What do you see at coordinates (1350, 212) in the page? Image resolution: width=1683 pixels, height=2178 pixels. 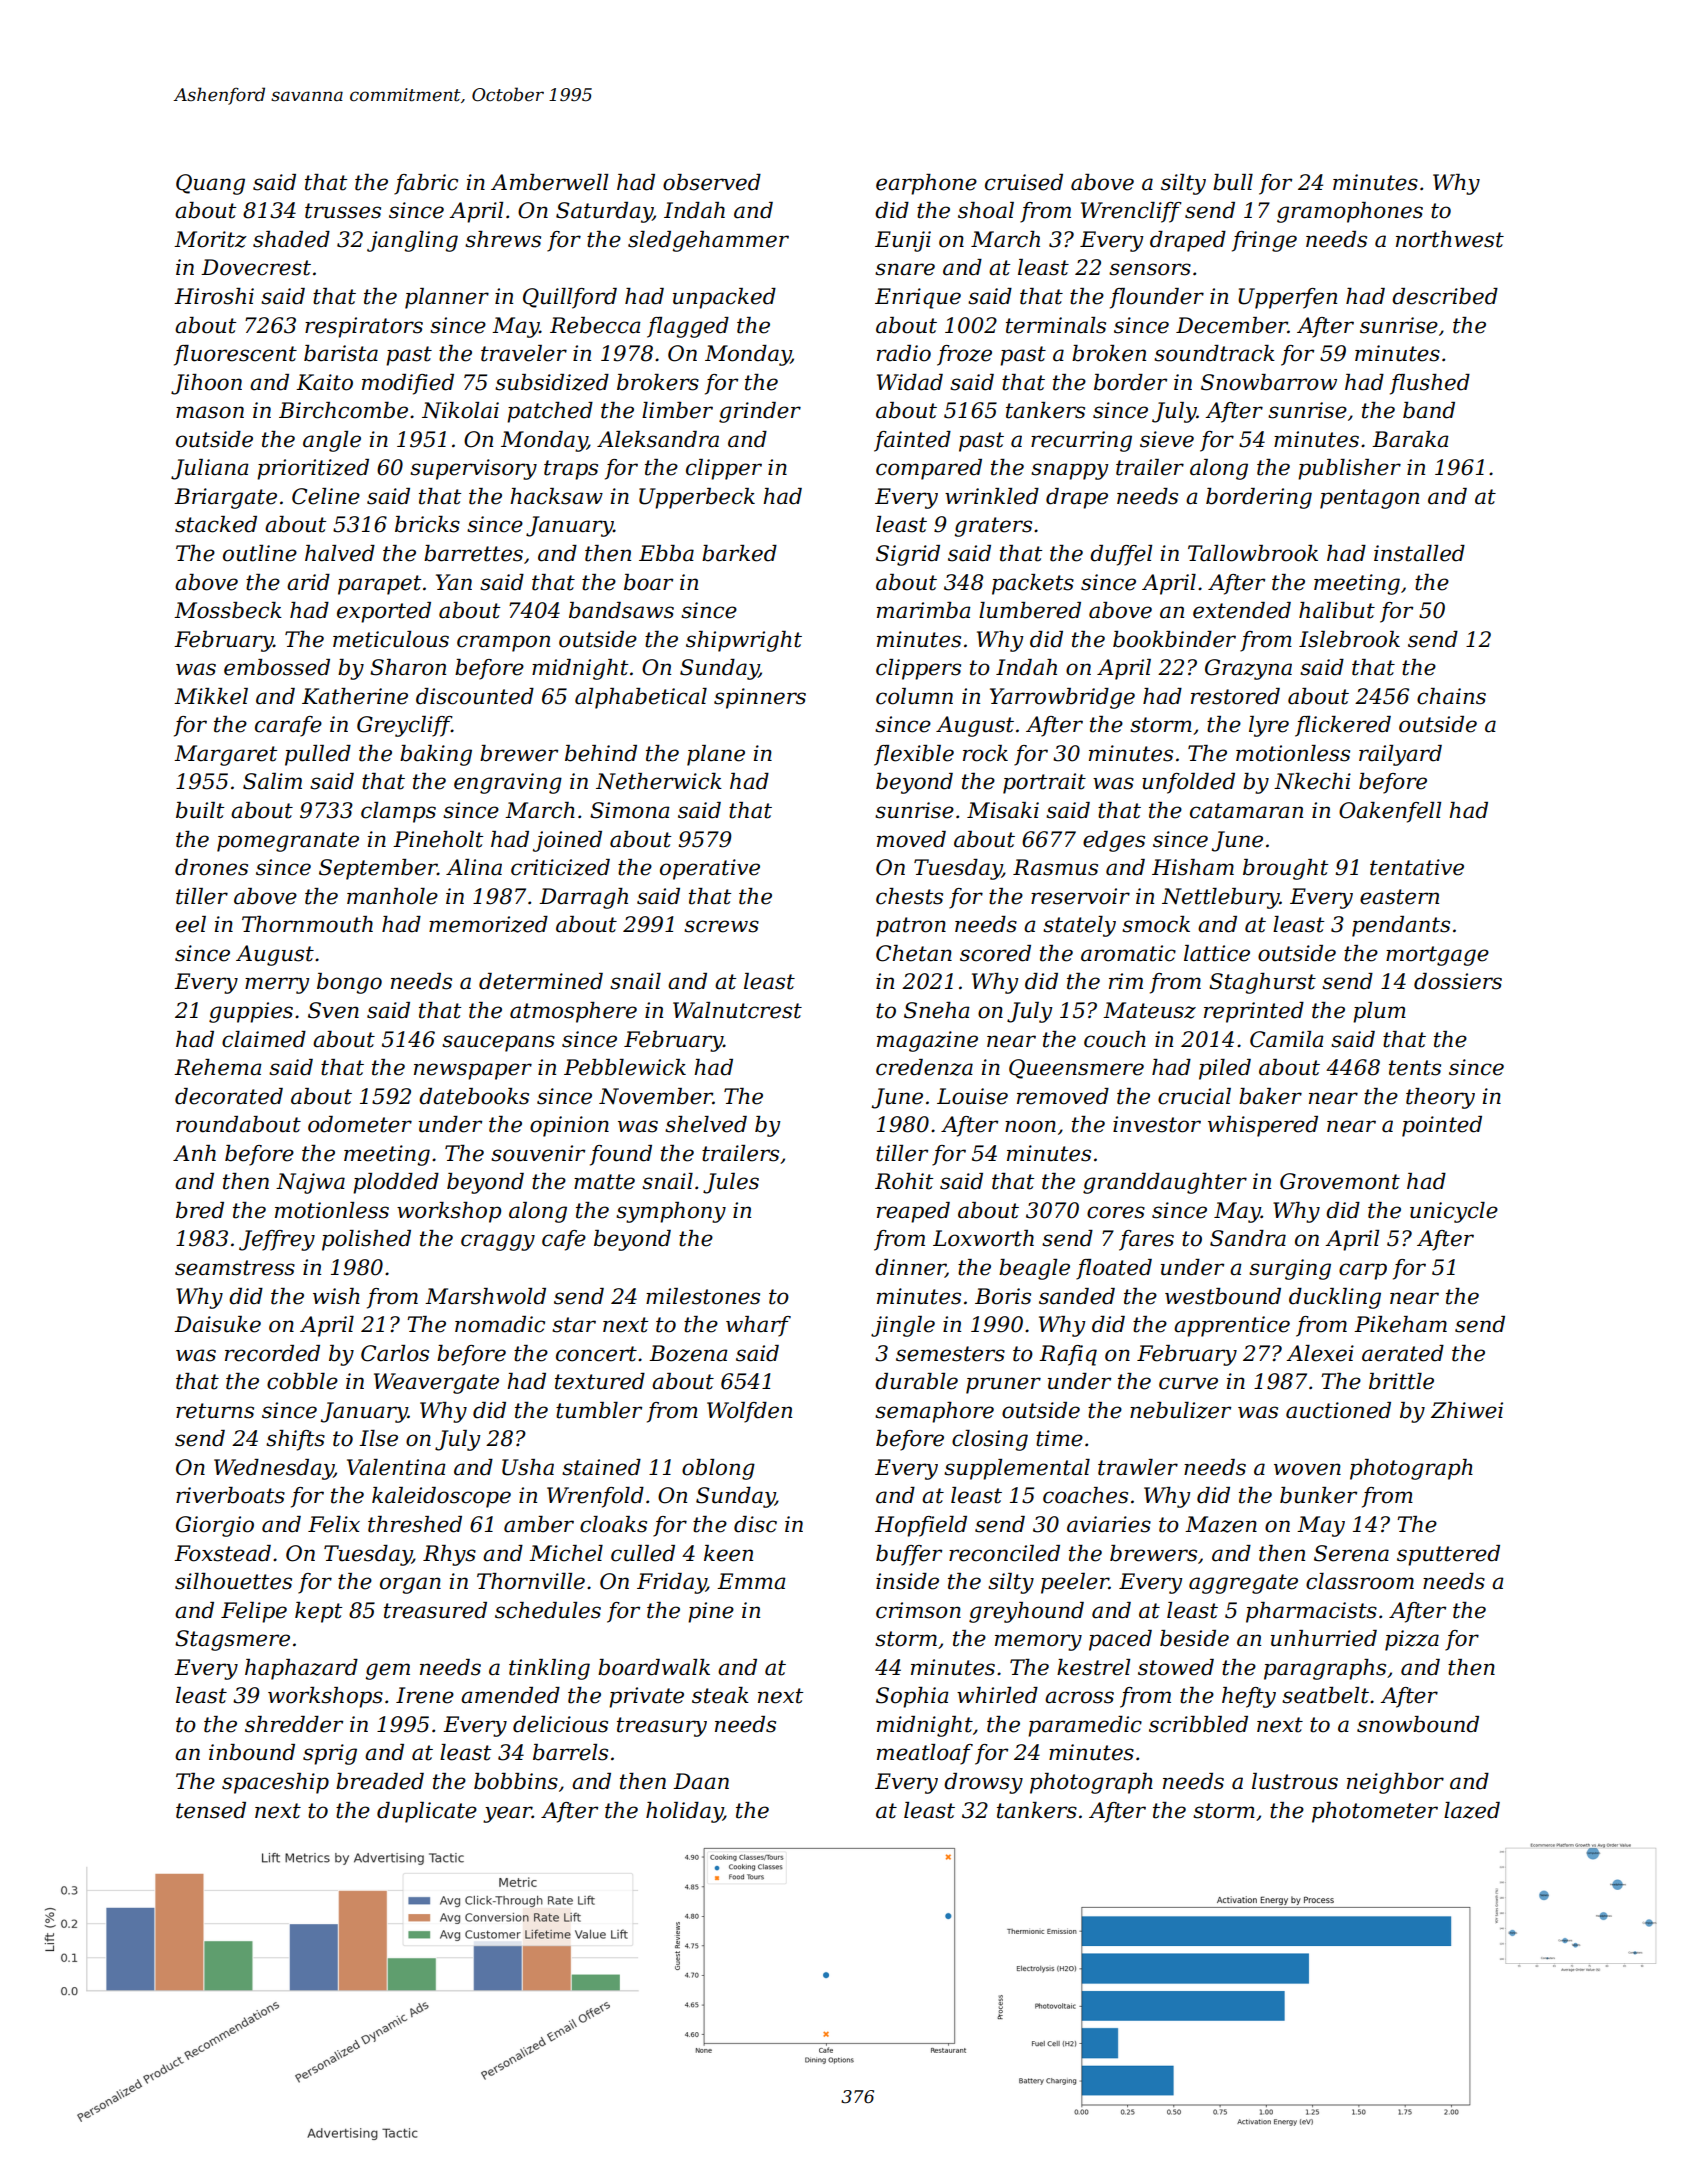 I see `gramophones` at bounding box center [1350, 212].
